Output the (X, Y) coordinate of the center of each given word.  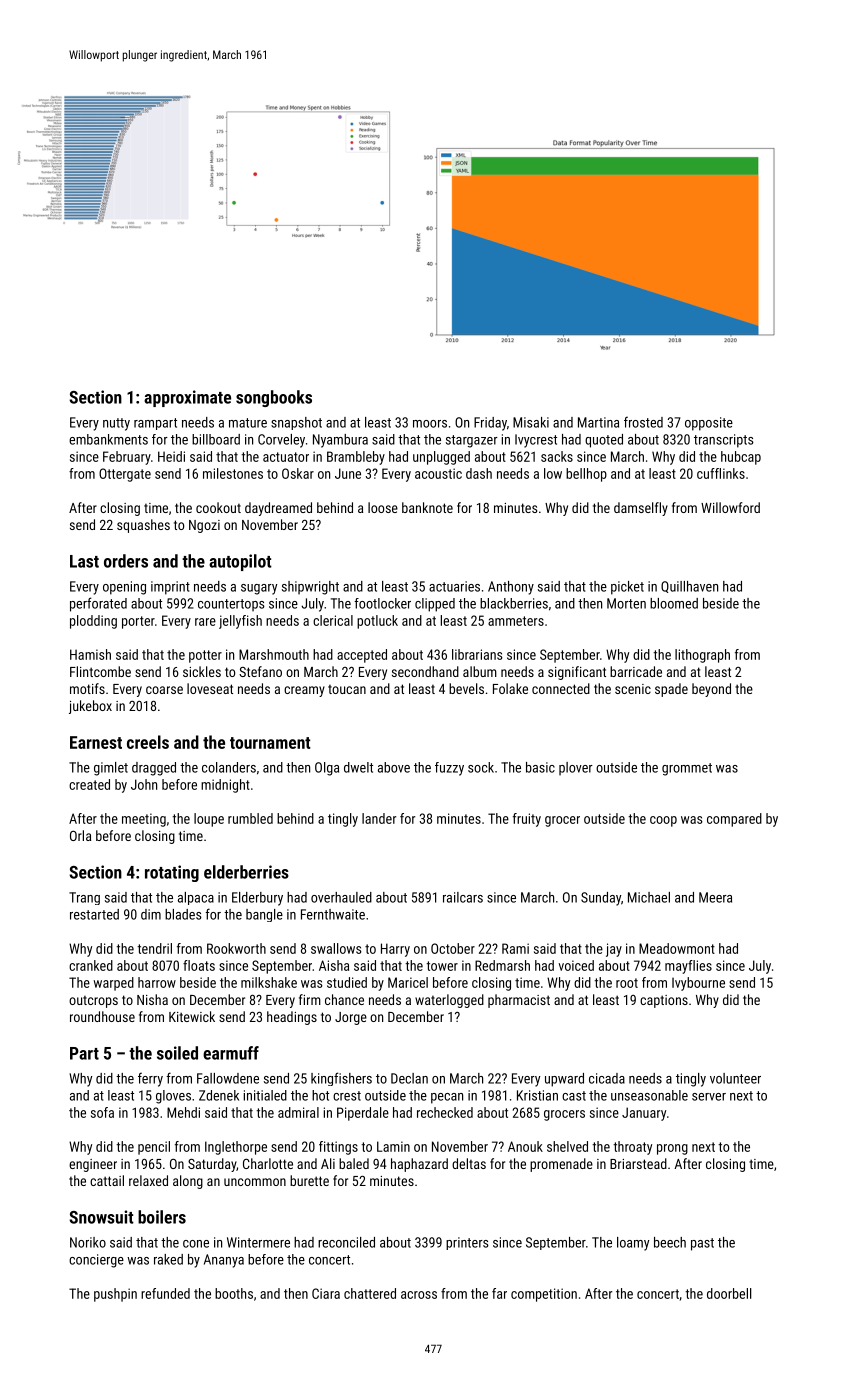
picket (627, 588)
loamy (633, 1244)
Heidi (171, 456)
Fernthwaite (333, 914)
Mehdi (183, 1112)
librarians (477, 654)
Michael (649, 897)
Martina (598, 422)
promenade (561, 1165)
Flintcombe (100, 671)
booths (234, 1293)
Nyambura (340, 441)
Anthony (511, 588)
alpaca (196, 898)
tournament (270, 743)
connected (561, 688)
